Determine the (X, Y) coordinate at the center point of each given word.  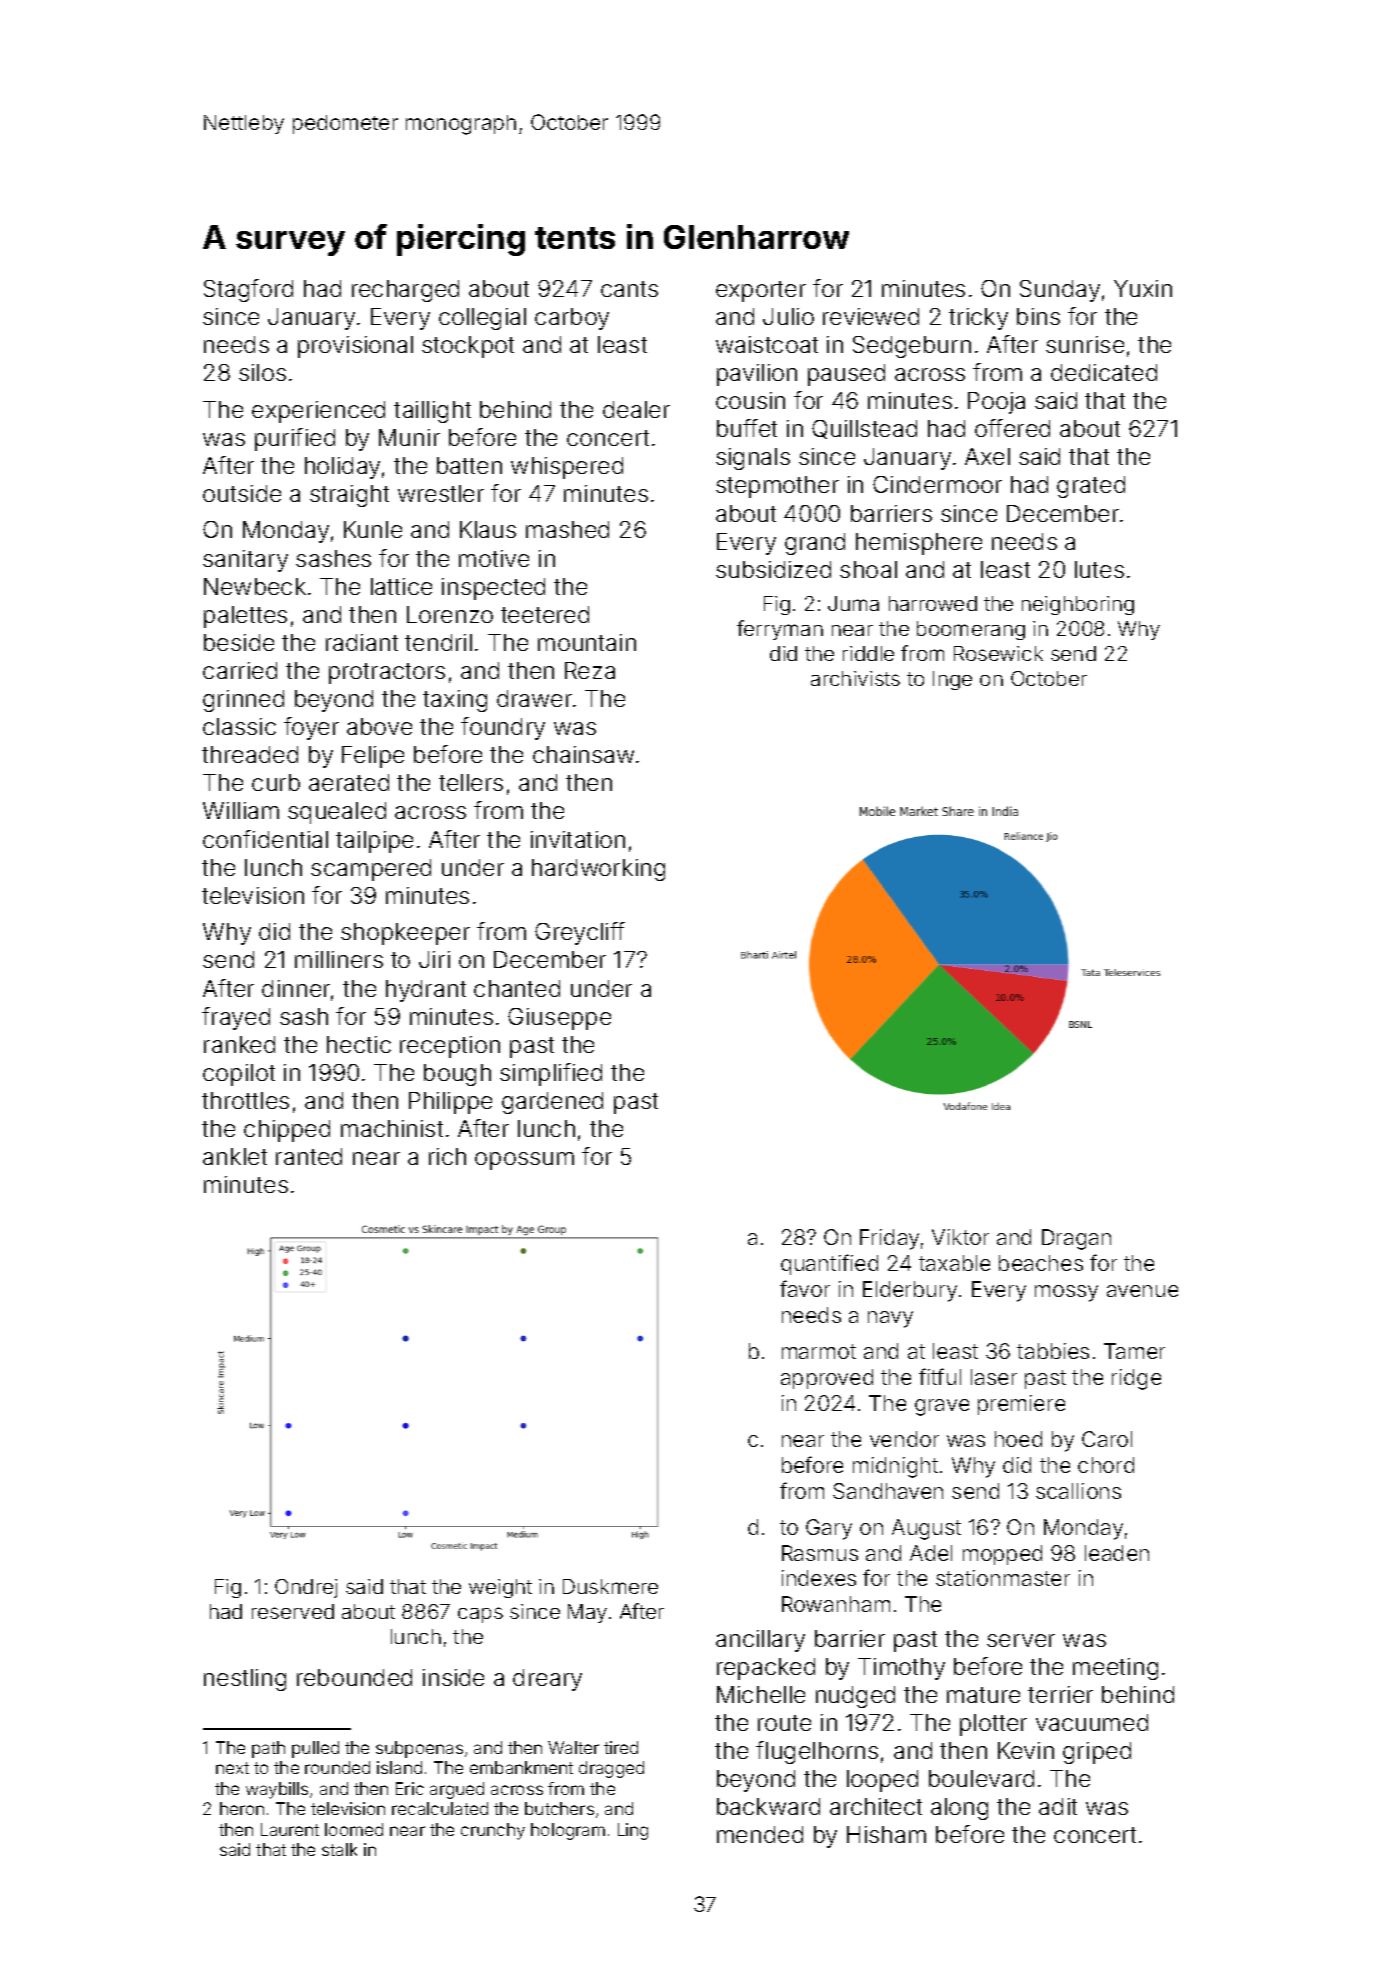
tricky (978, 319)
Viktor (960, 1237)
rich (447, 1156)
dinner (296, 988)
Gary (829, 1529)
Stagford (248, 290)
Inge (952, 680)
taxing (455, 701)
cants (629, 289)
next (232, 1768)
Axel (987, 456)
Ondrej (306, 1588)
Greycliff (580, 933)
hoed (1018, 1439)
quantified (829, 1264)
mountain (587, 642)
